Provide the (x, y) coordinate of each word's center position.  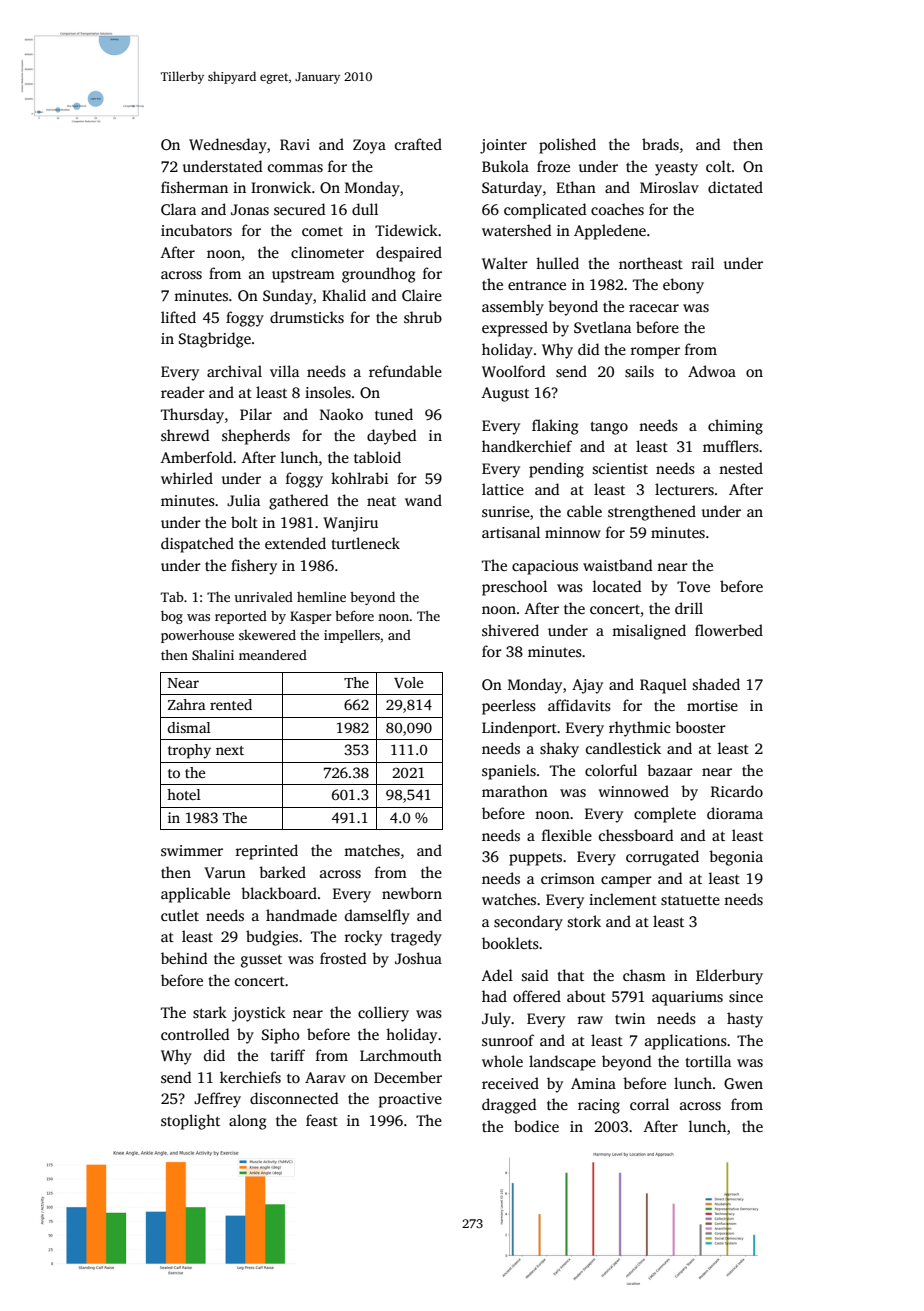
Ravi (295, 144)
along (248, 1122)
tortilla (708, 1061)
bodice (536, 1126)
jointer (503, 146)
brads (660, 144)
